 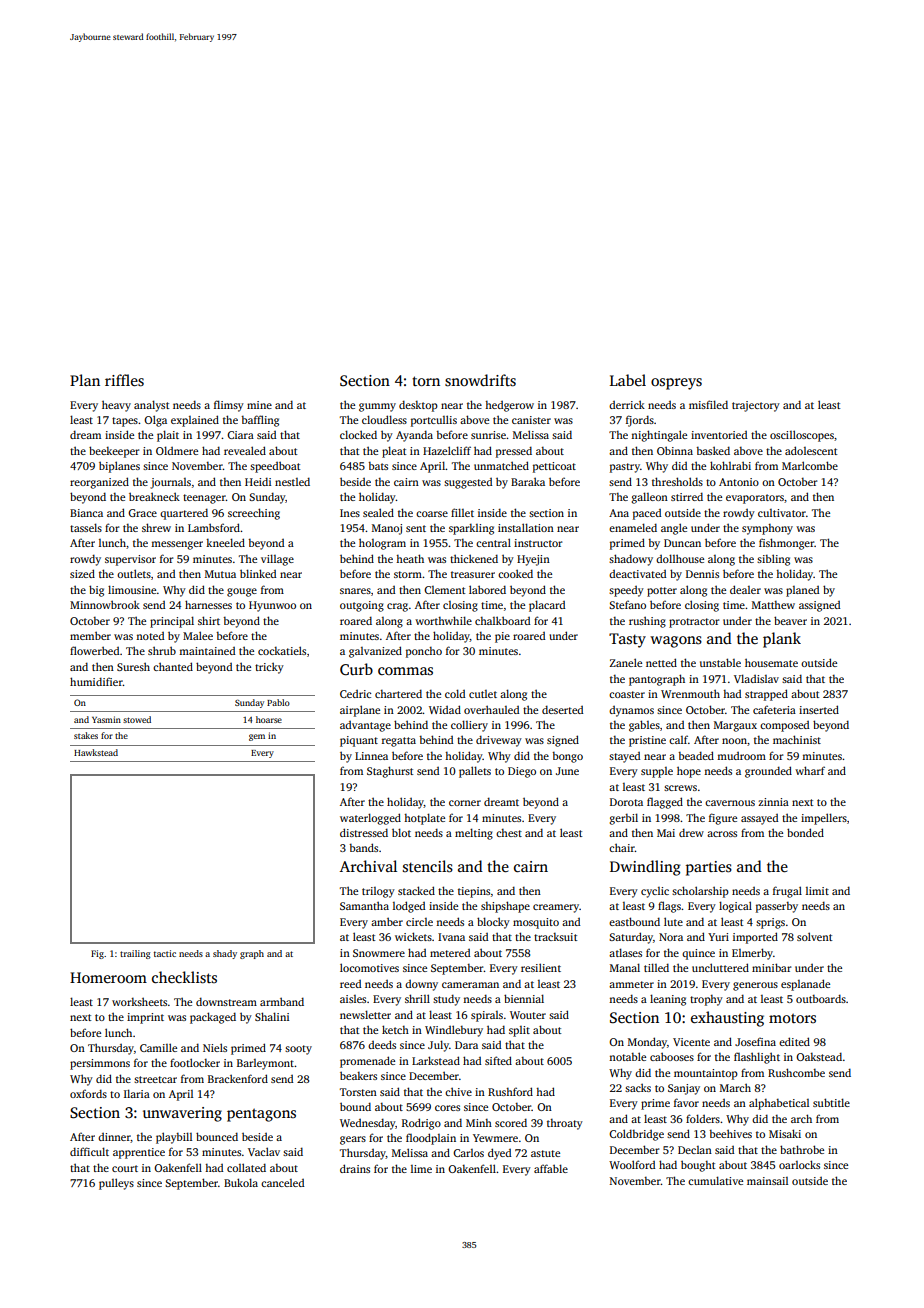 What do you see at coordinates (182, 1114) in the screenshot?
I see `unwavering` at bounding box center [182, 1114].
